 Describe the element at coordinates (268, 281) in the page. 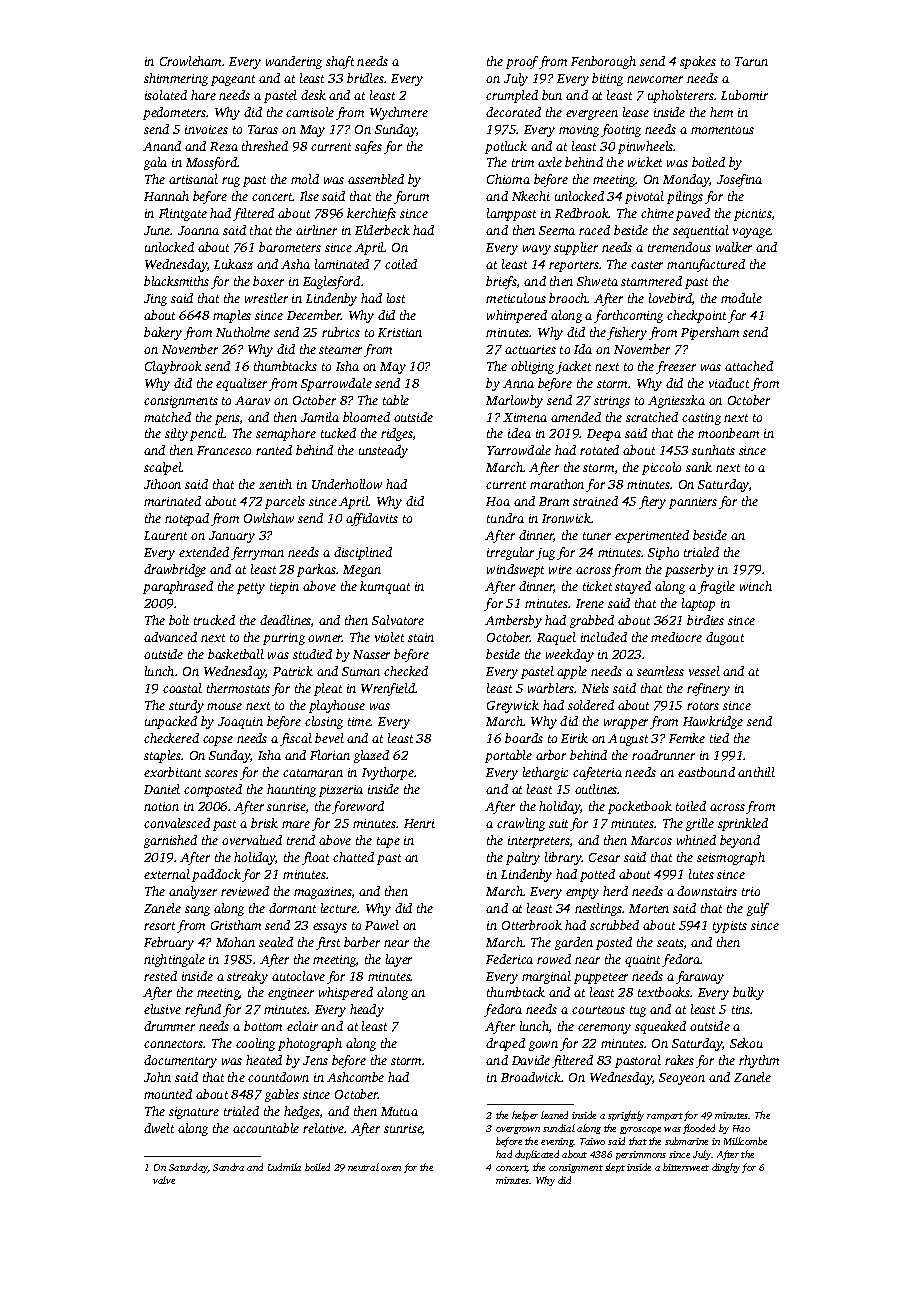

I see `boxer` at that location.
